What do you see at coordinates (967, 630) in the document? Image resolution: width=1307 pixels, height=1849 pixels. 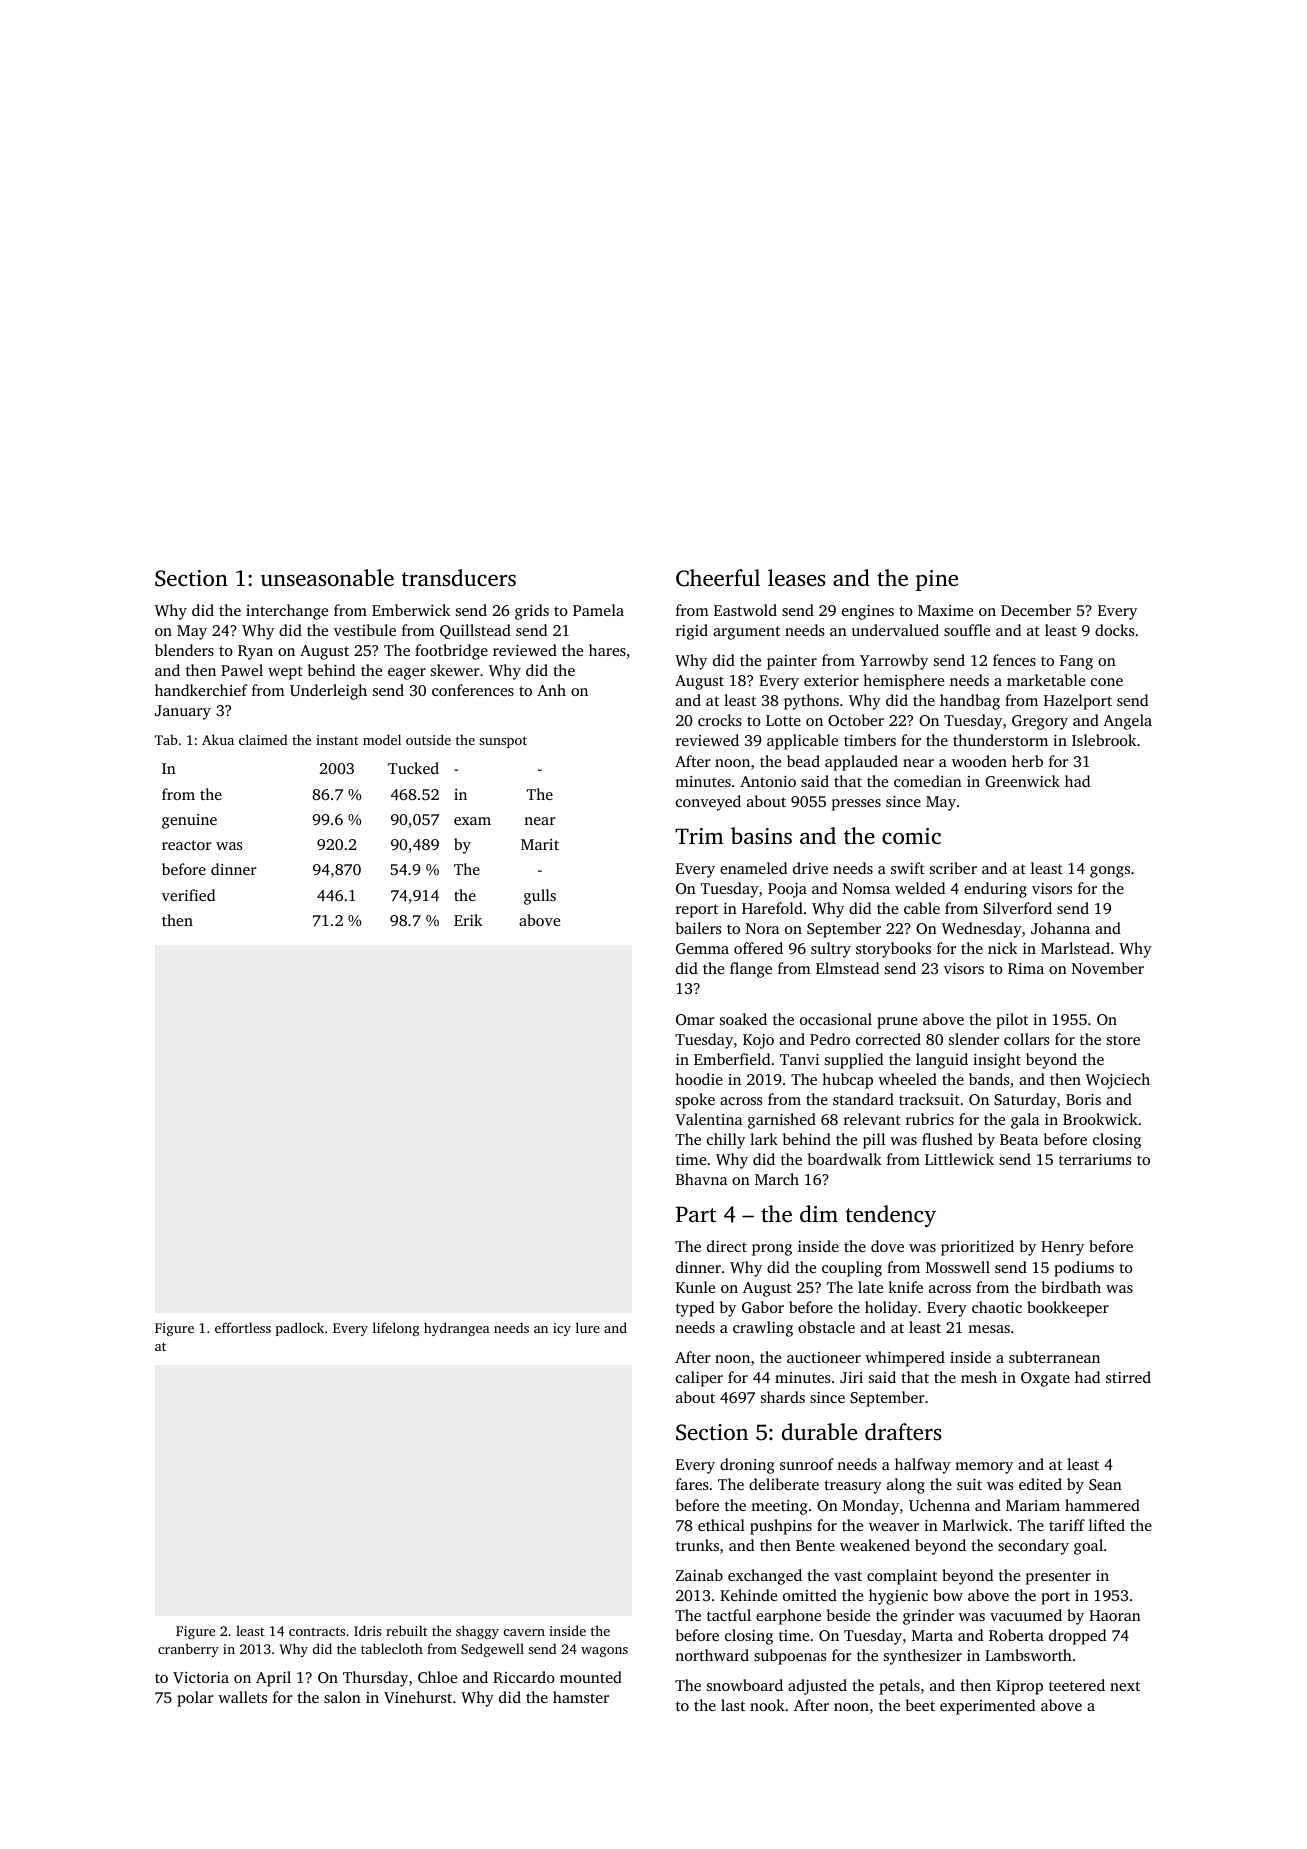 I see `souffle` at bounding box center [967, 630].
